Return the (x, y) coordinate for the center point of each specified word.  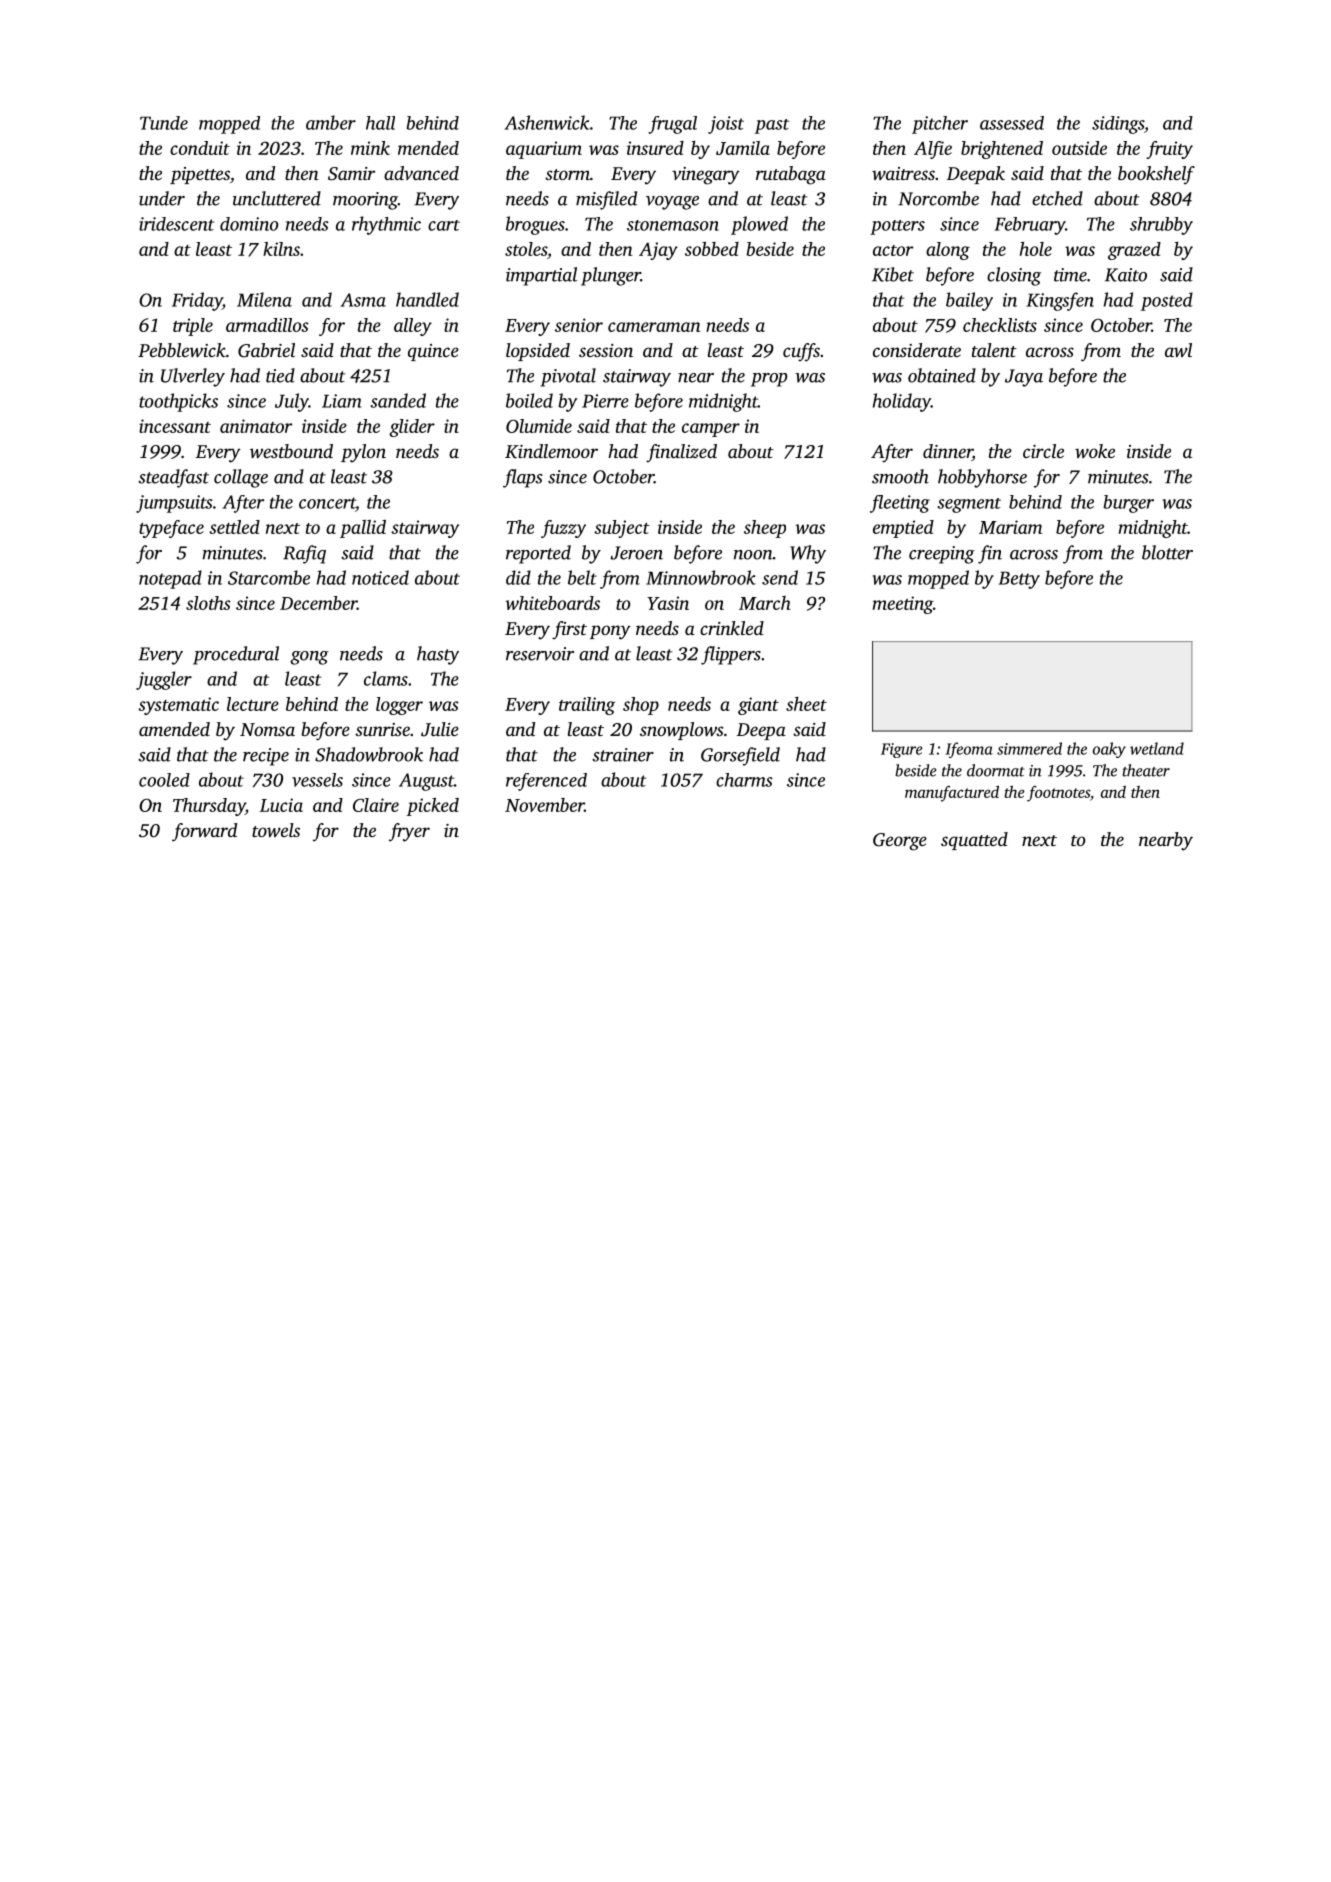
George (900, 842)
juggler (164, 680)
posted (1167, 301)
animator (256, 426)
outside (1079, 148)
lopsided (538, 352)
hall (380, 123)
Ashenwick (546, 122)
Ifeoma (969, 750)
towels (276, 830)
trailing (587, 706)
